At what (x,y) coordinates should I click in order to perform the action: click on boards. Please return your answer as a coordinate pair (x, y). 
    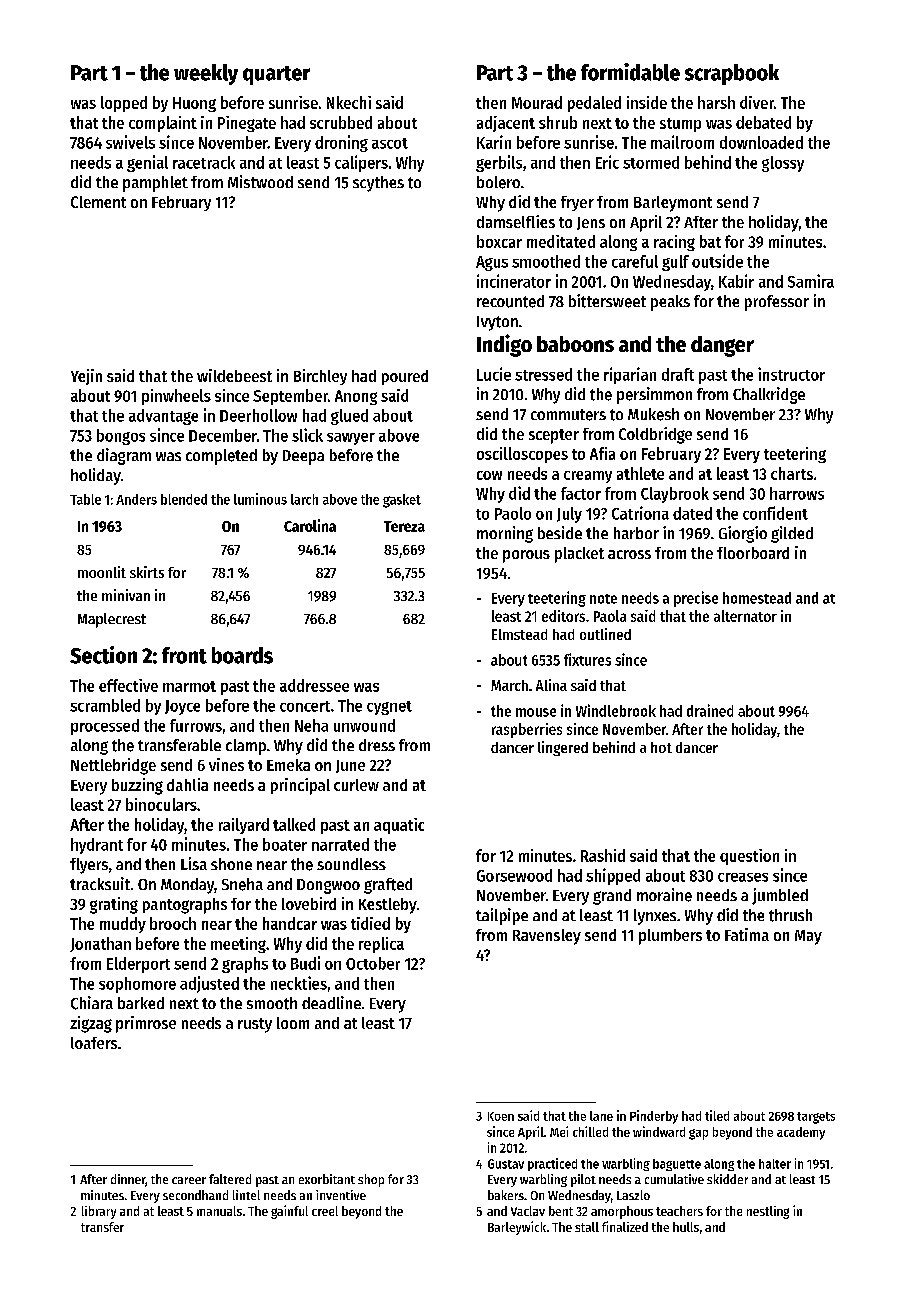
    Looking at the image, I should click on (242, 655).
